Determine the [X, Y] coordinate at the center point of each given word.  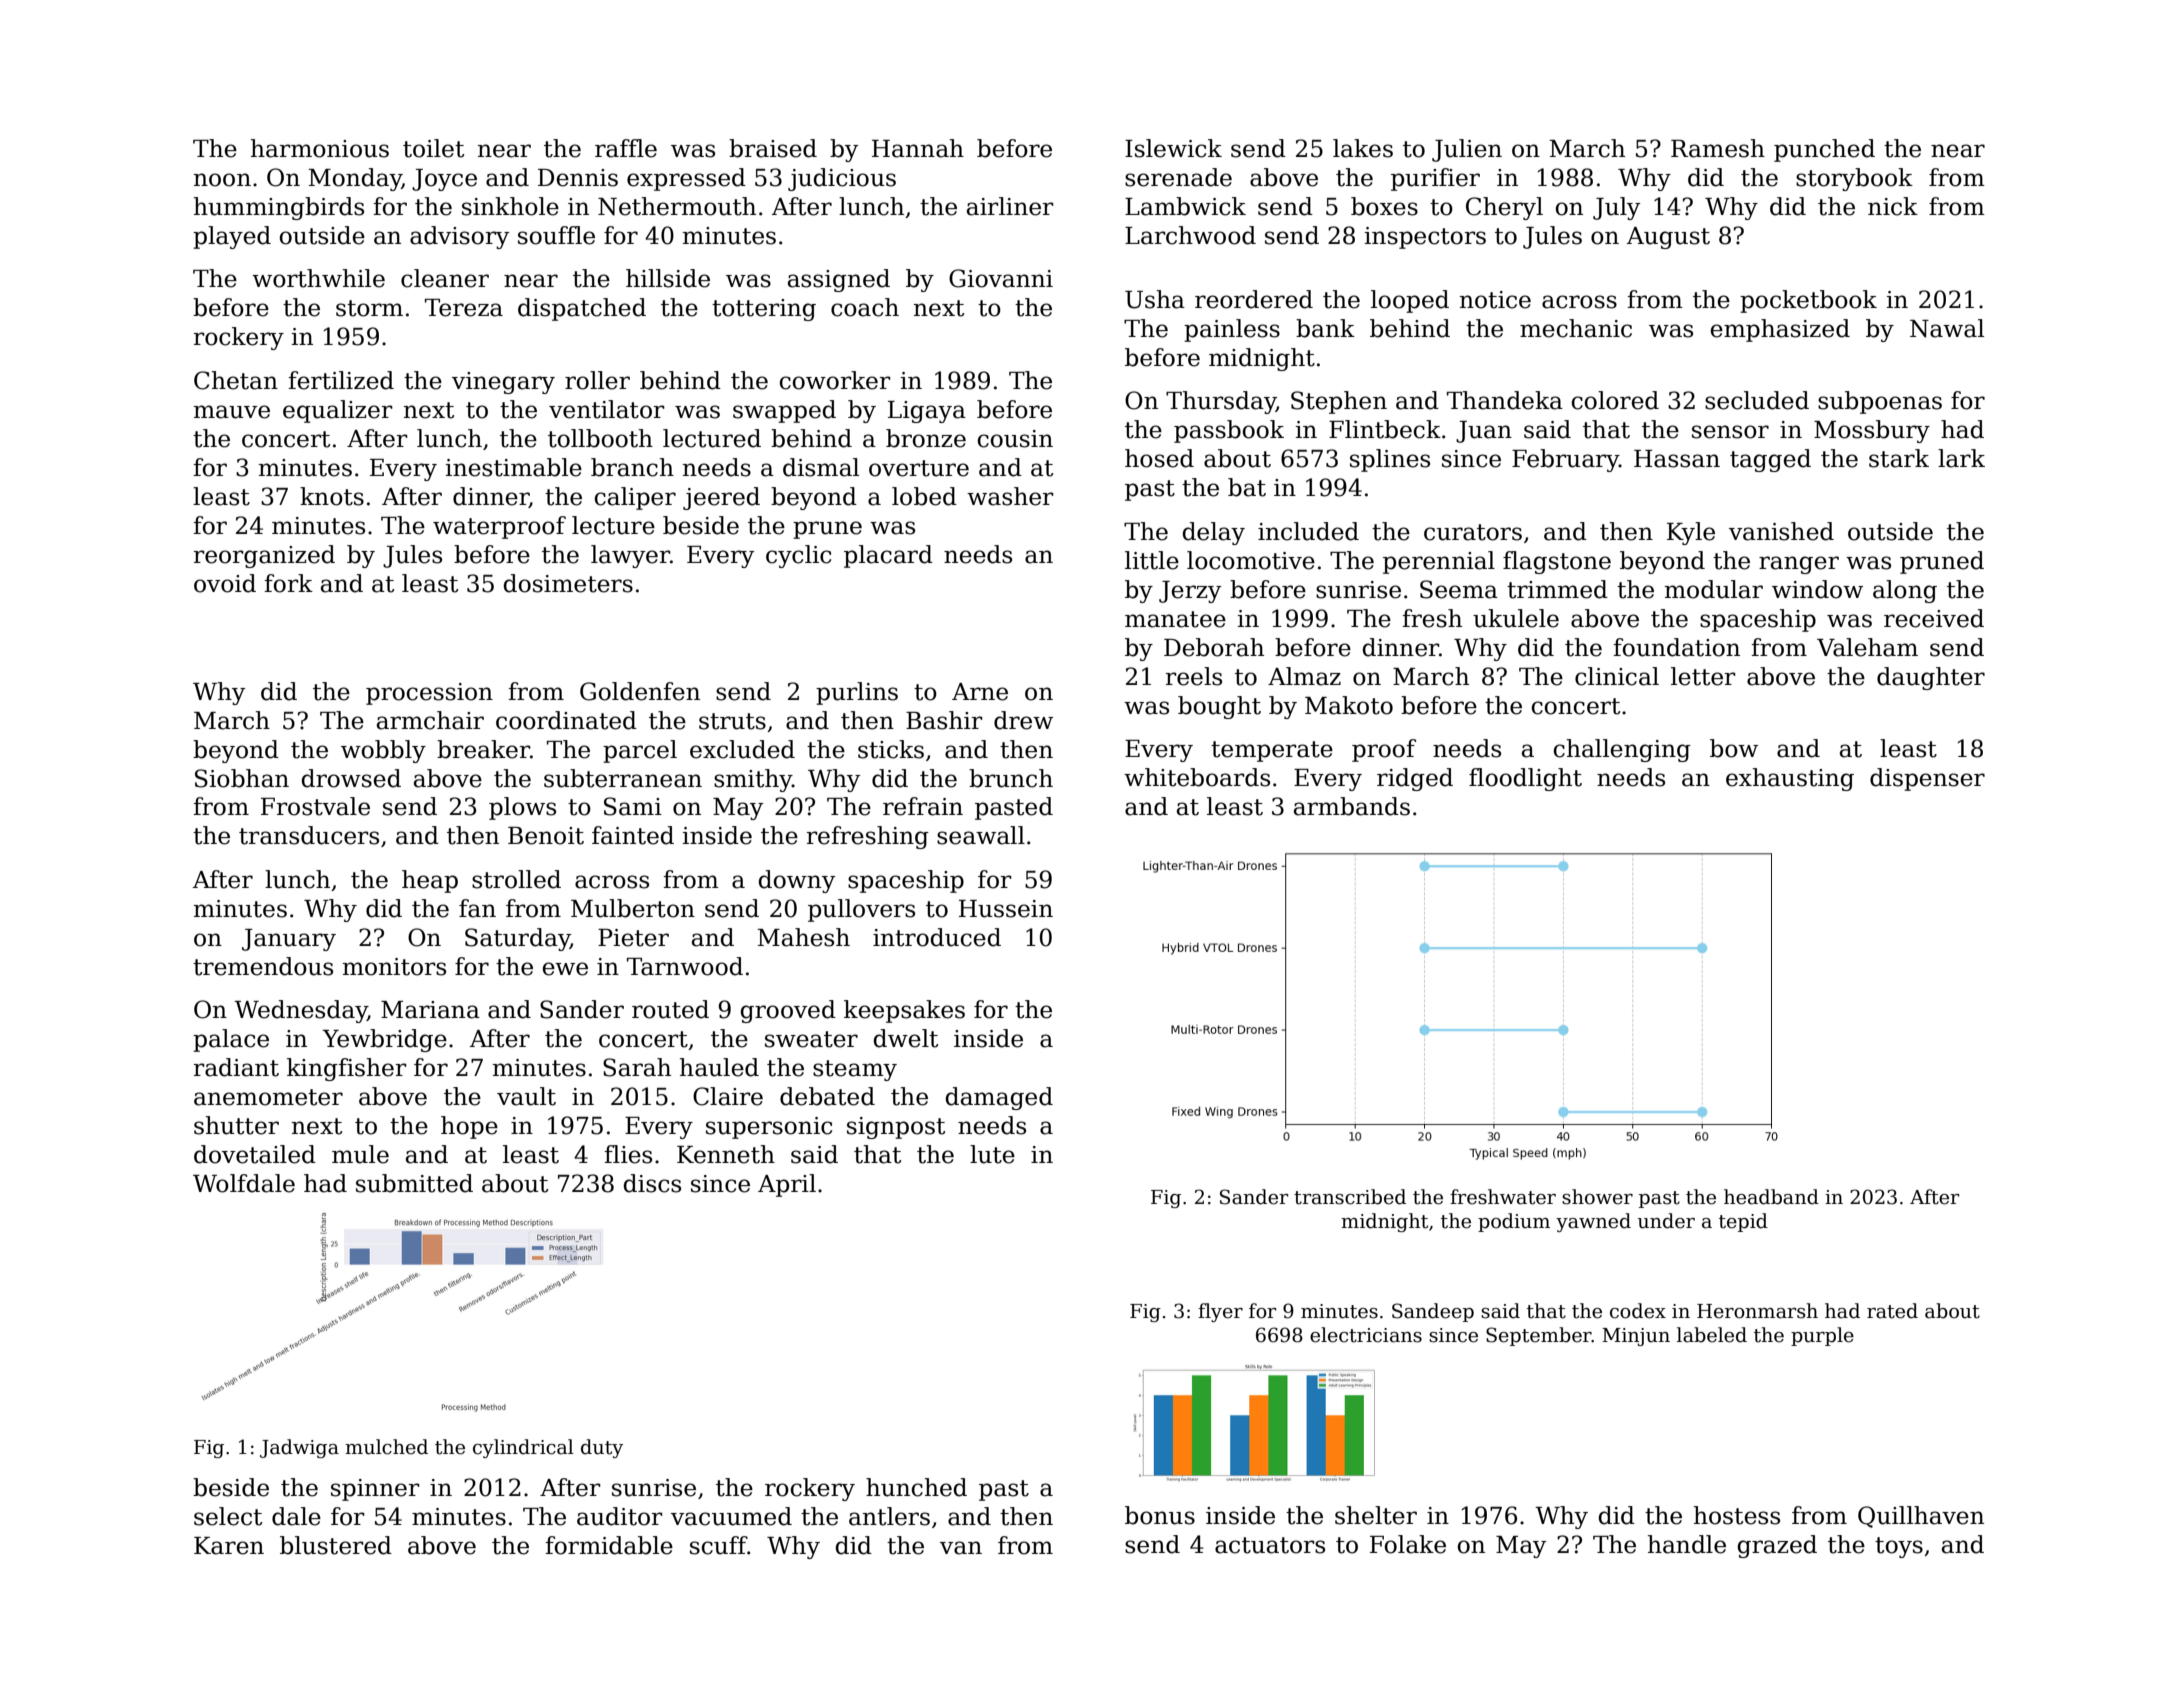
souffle [556, 235]
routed [670, 1009]
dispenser [1927, 779]
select [228, 1516]
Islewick [1173, 148]
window [1817, 589]
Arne [980, 692]
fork [288, 583]
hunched [916, 1487]
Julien [1467, 150]
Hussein [1006, 909]
